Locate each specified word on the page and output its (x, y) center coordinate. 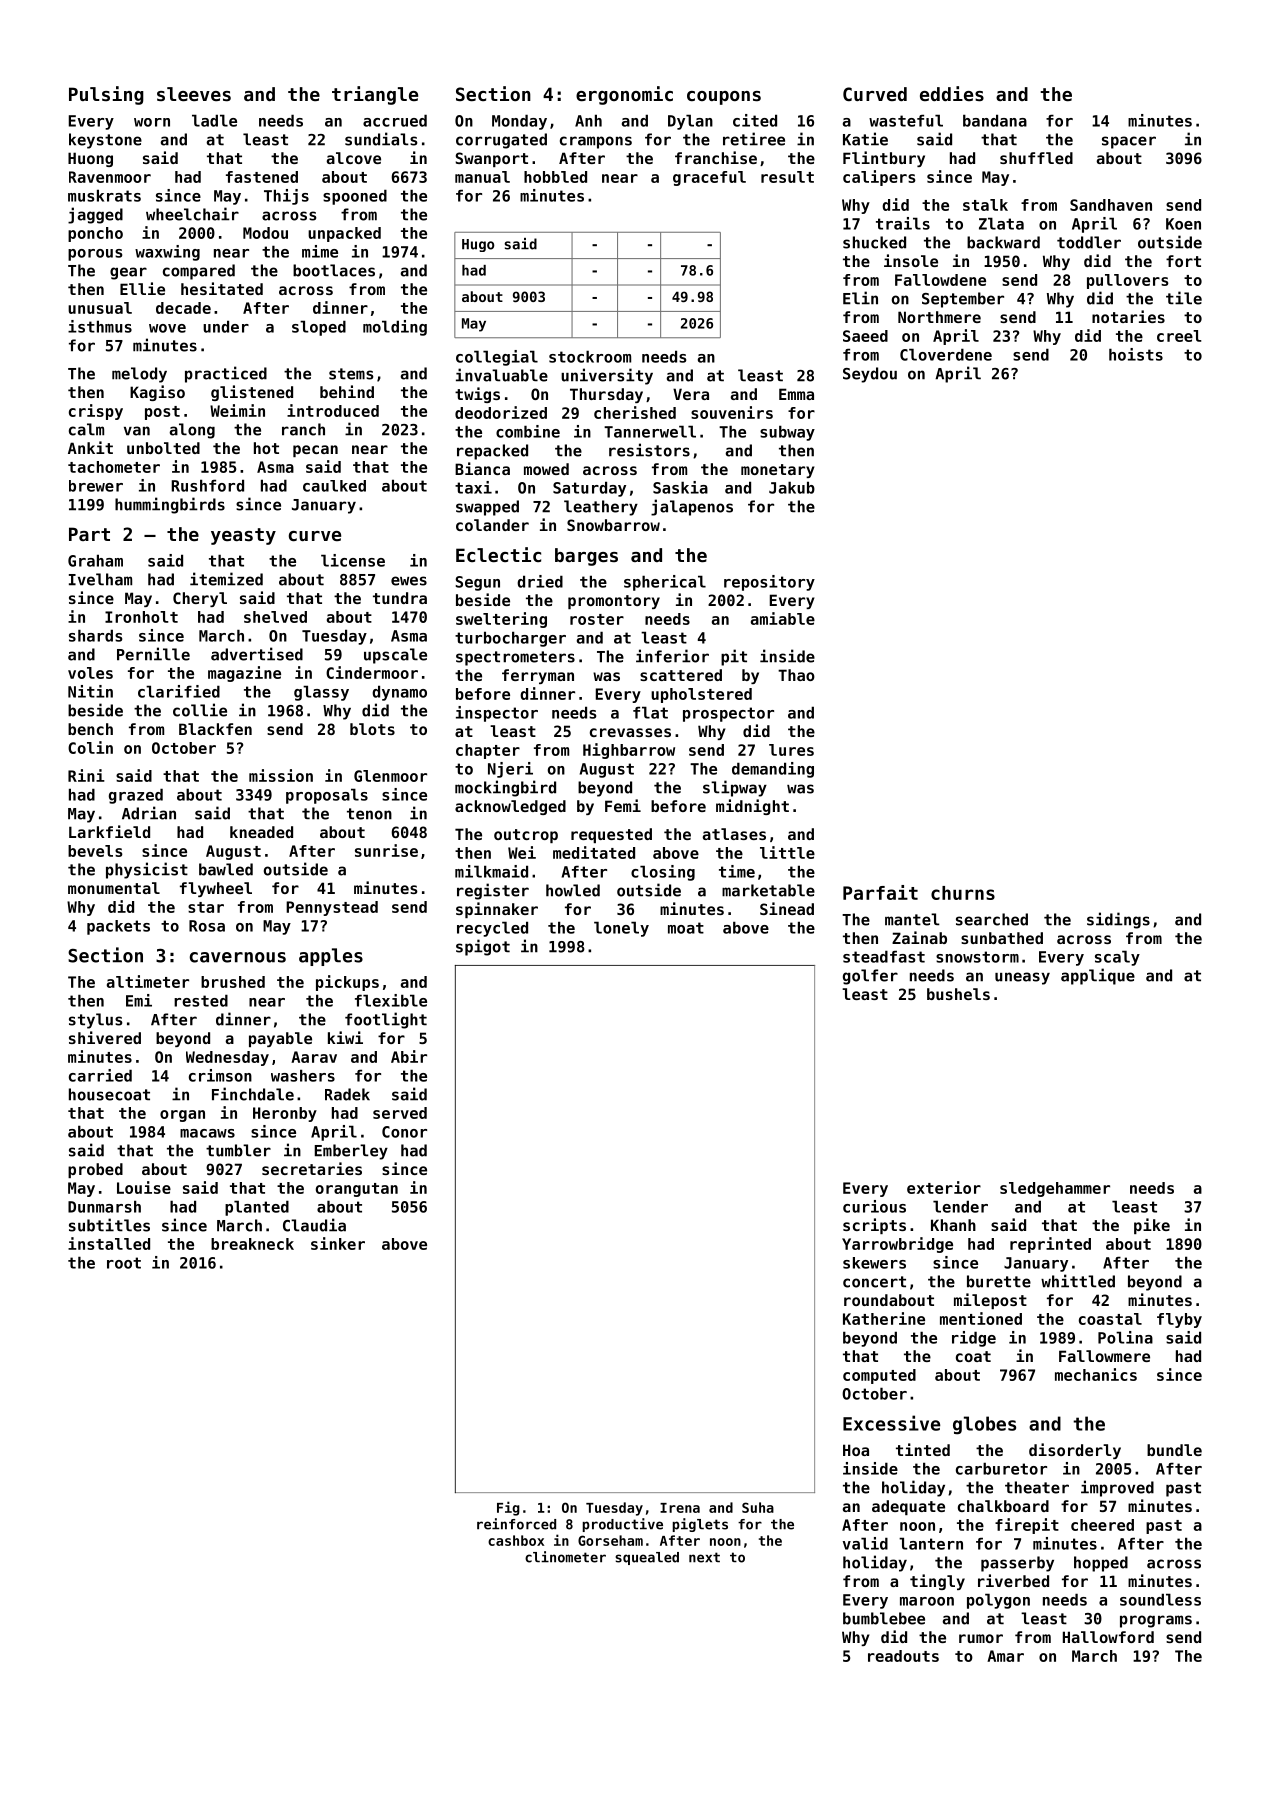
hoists (1136, 354)
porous (95, 255)
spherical (665, 583)
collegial (497, 358)
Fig (508, 1508)
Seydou (870, 375)
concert (874, 1282)
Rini (86, 775)
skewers (874, 1263)
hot (266, 448)
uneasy (1022, 978)
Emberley (351, 1152)
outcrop (526, 836)
